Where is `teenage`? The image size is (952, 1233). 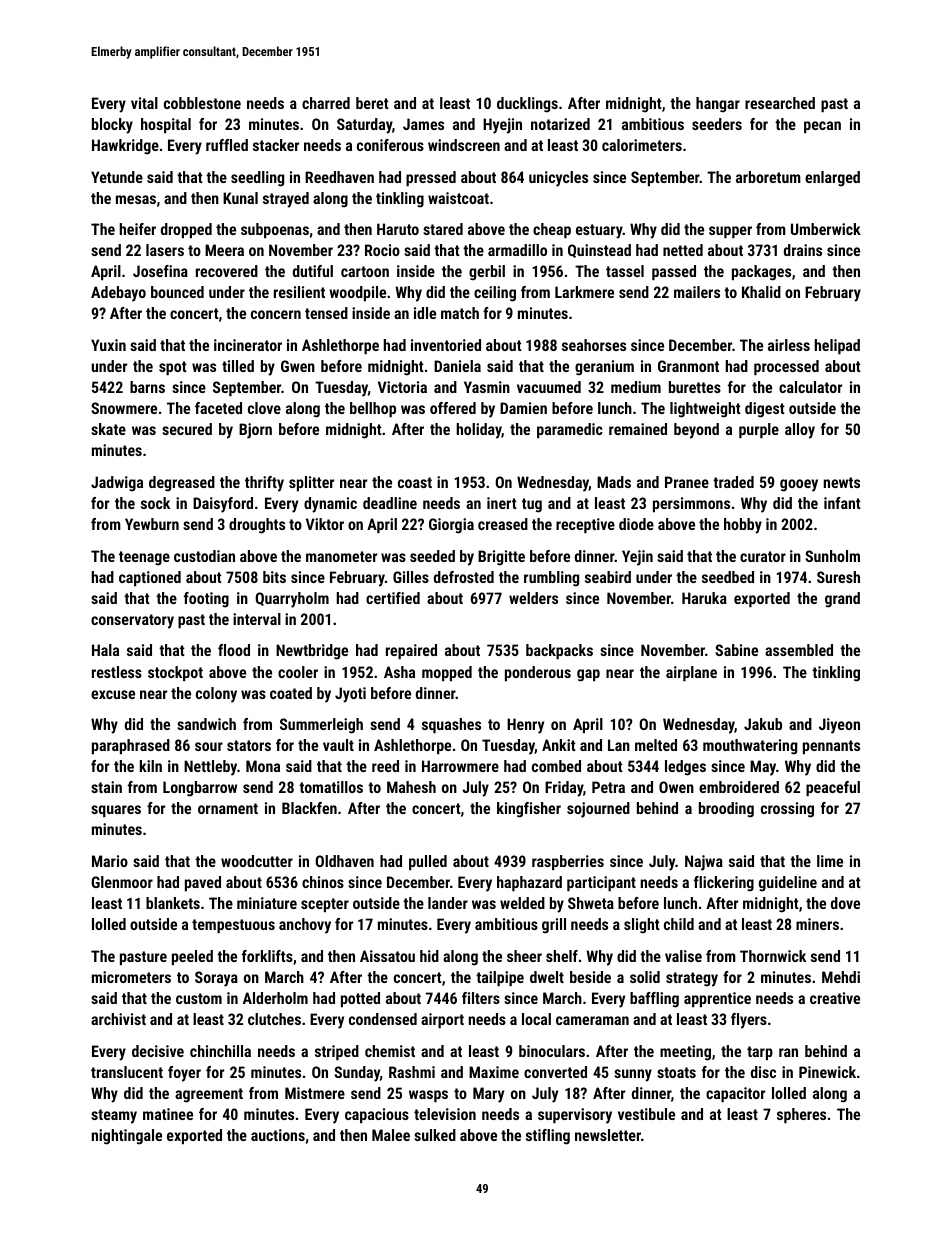
teenage is located at coordinates (144, 558).
